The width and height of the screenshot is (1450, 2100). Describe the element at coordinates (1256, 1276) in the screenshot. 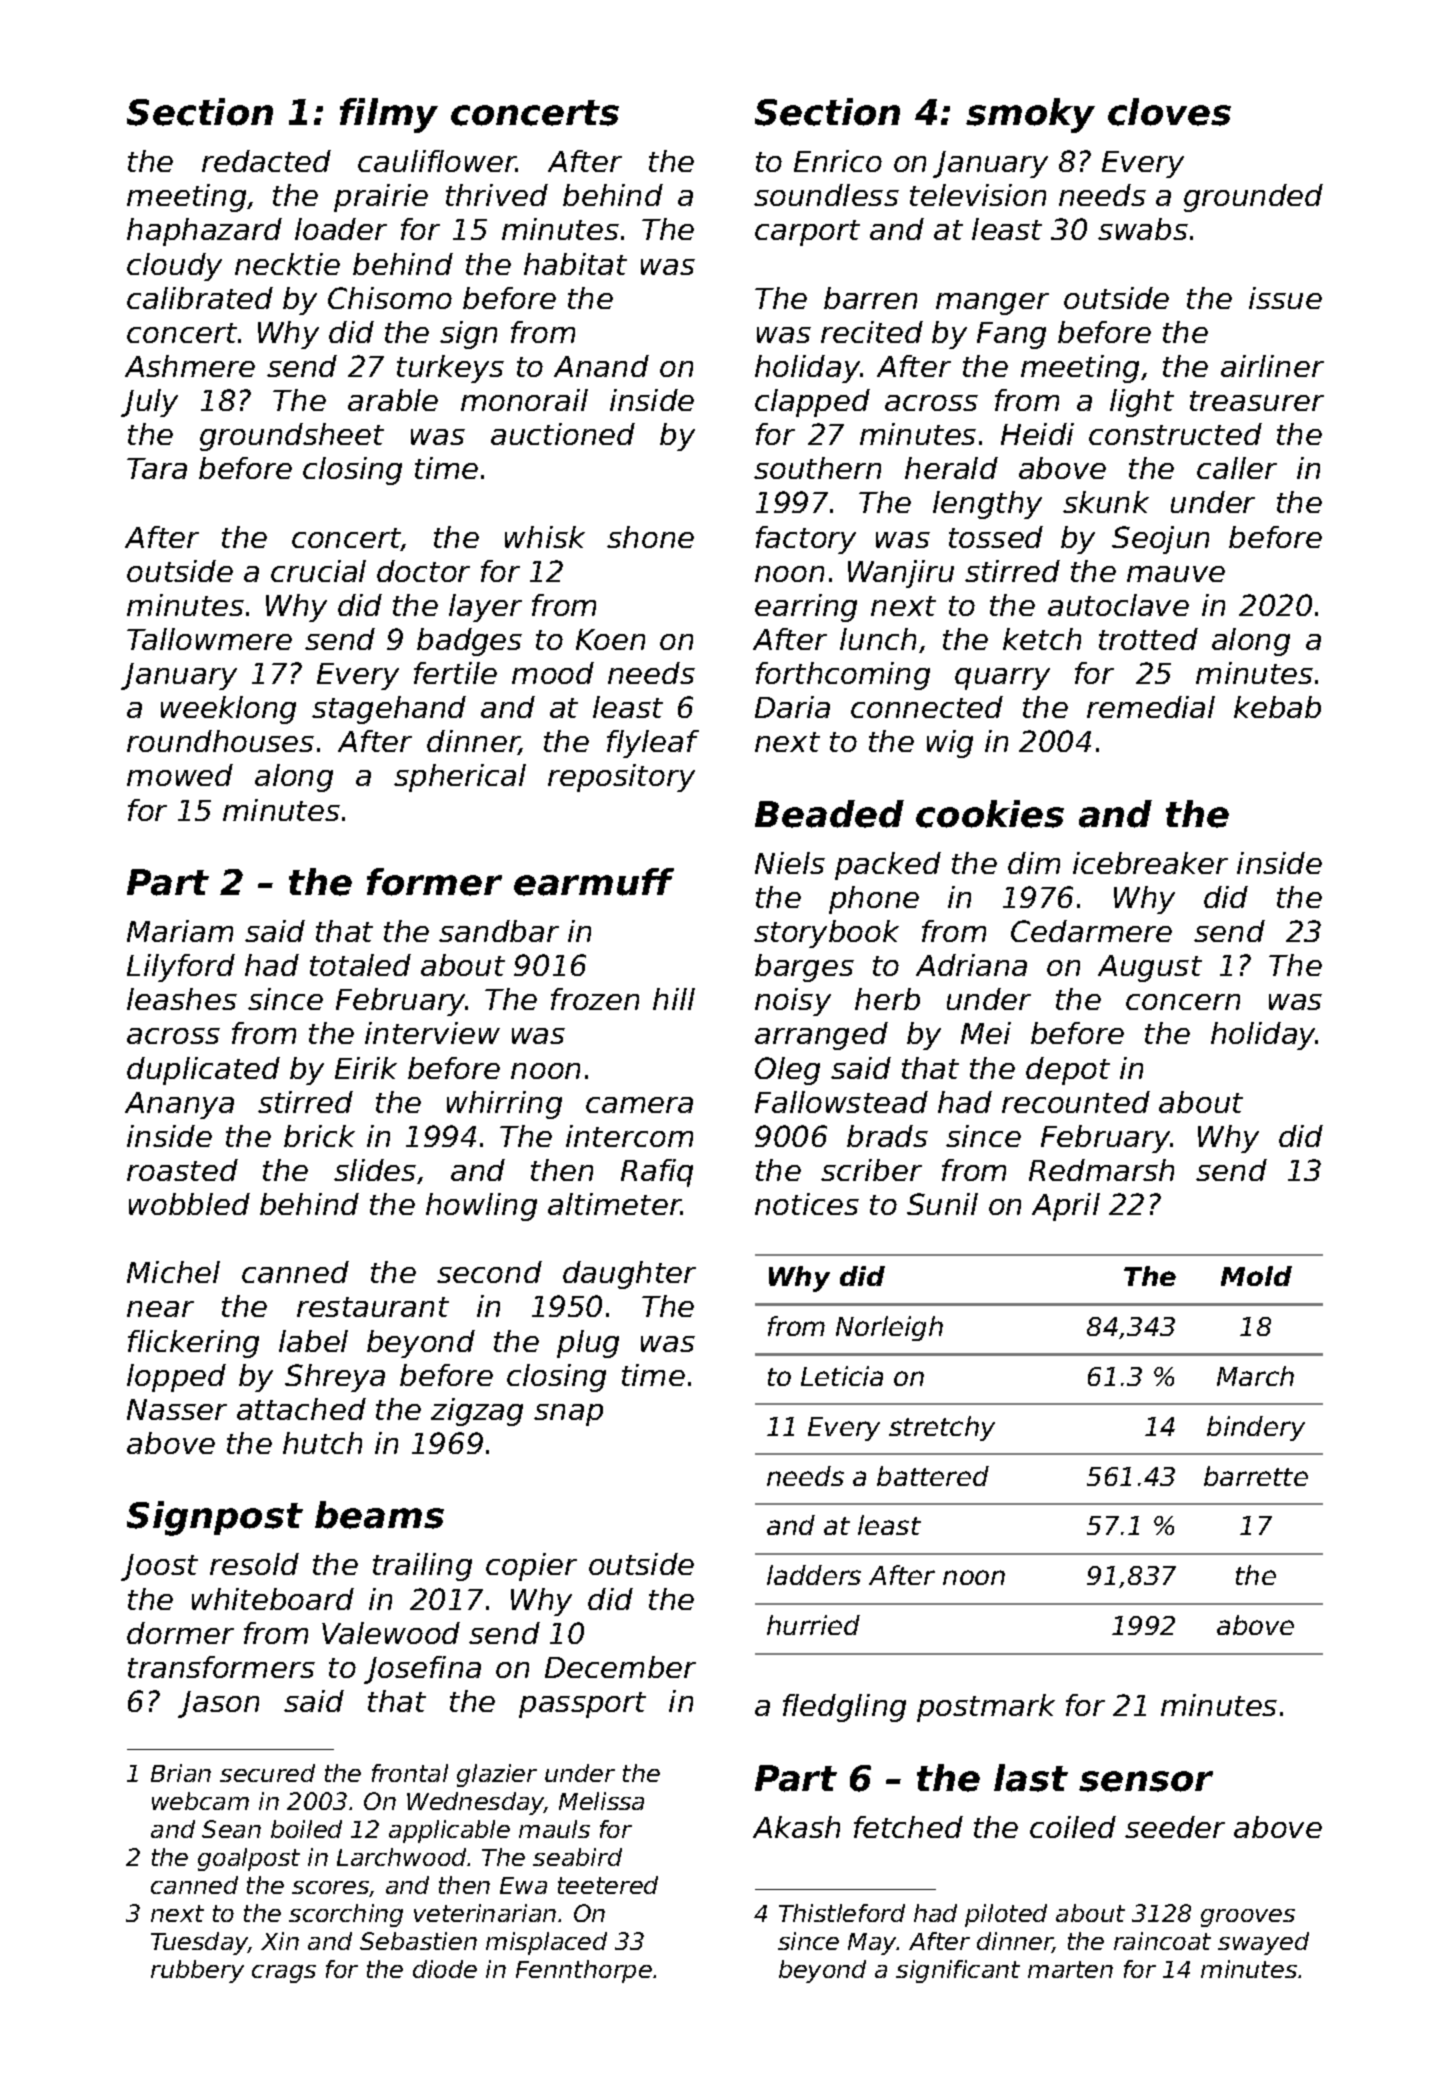

I see `Mold` at that location.
